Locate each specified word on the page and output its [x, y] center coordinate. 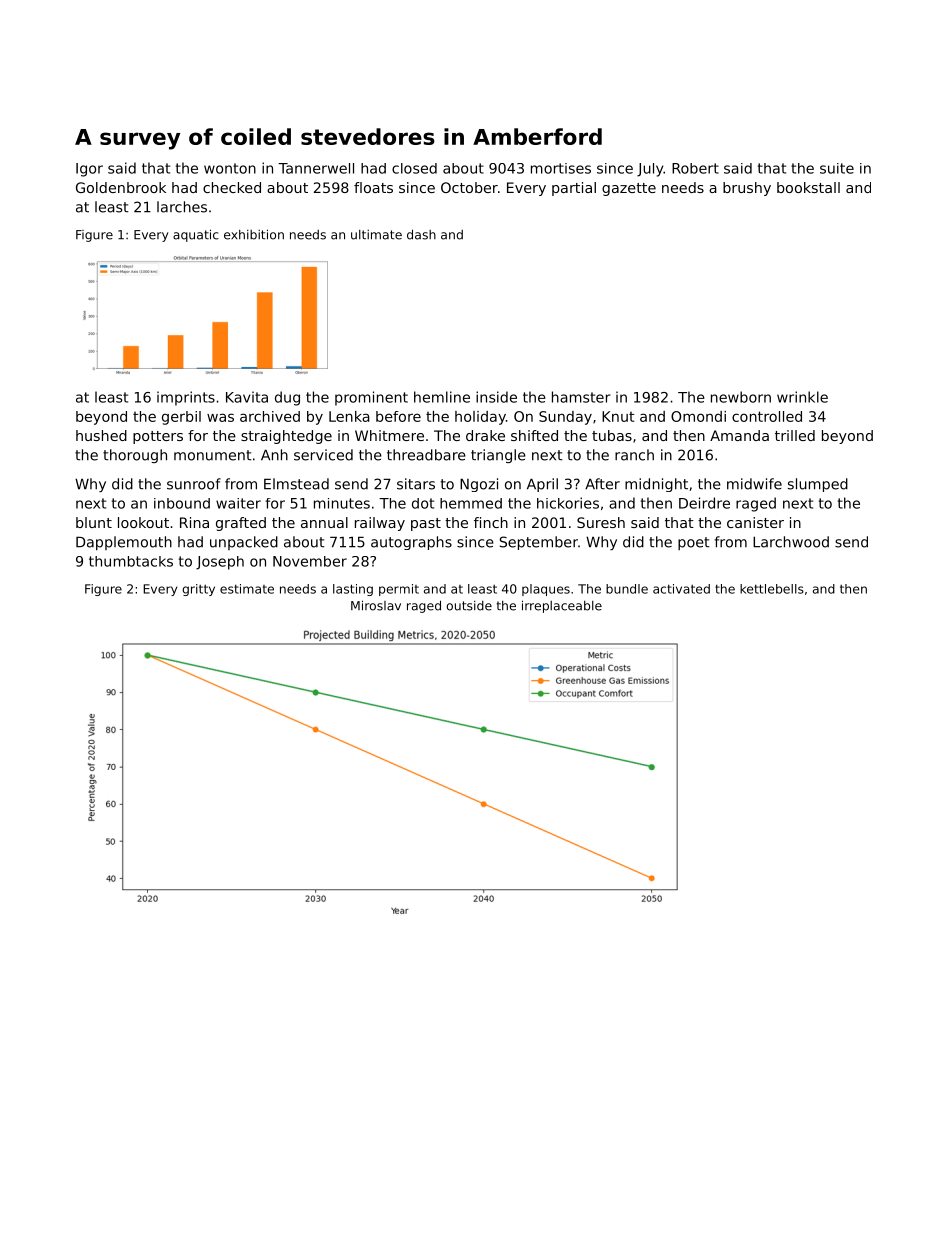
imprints [186, 398]
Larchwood [791, 542]
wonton [230, 168]
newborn [741, 397]
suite [837, 168]
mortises [561, 168]
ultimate [376, 235]
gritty [199, 590]
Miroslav [376, 605]
